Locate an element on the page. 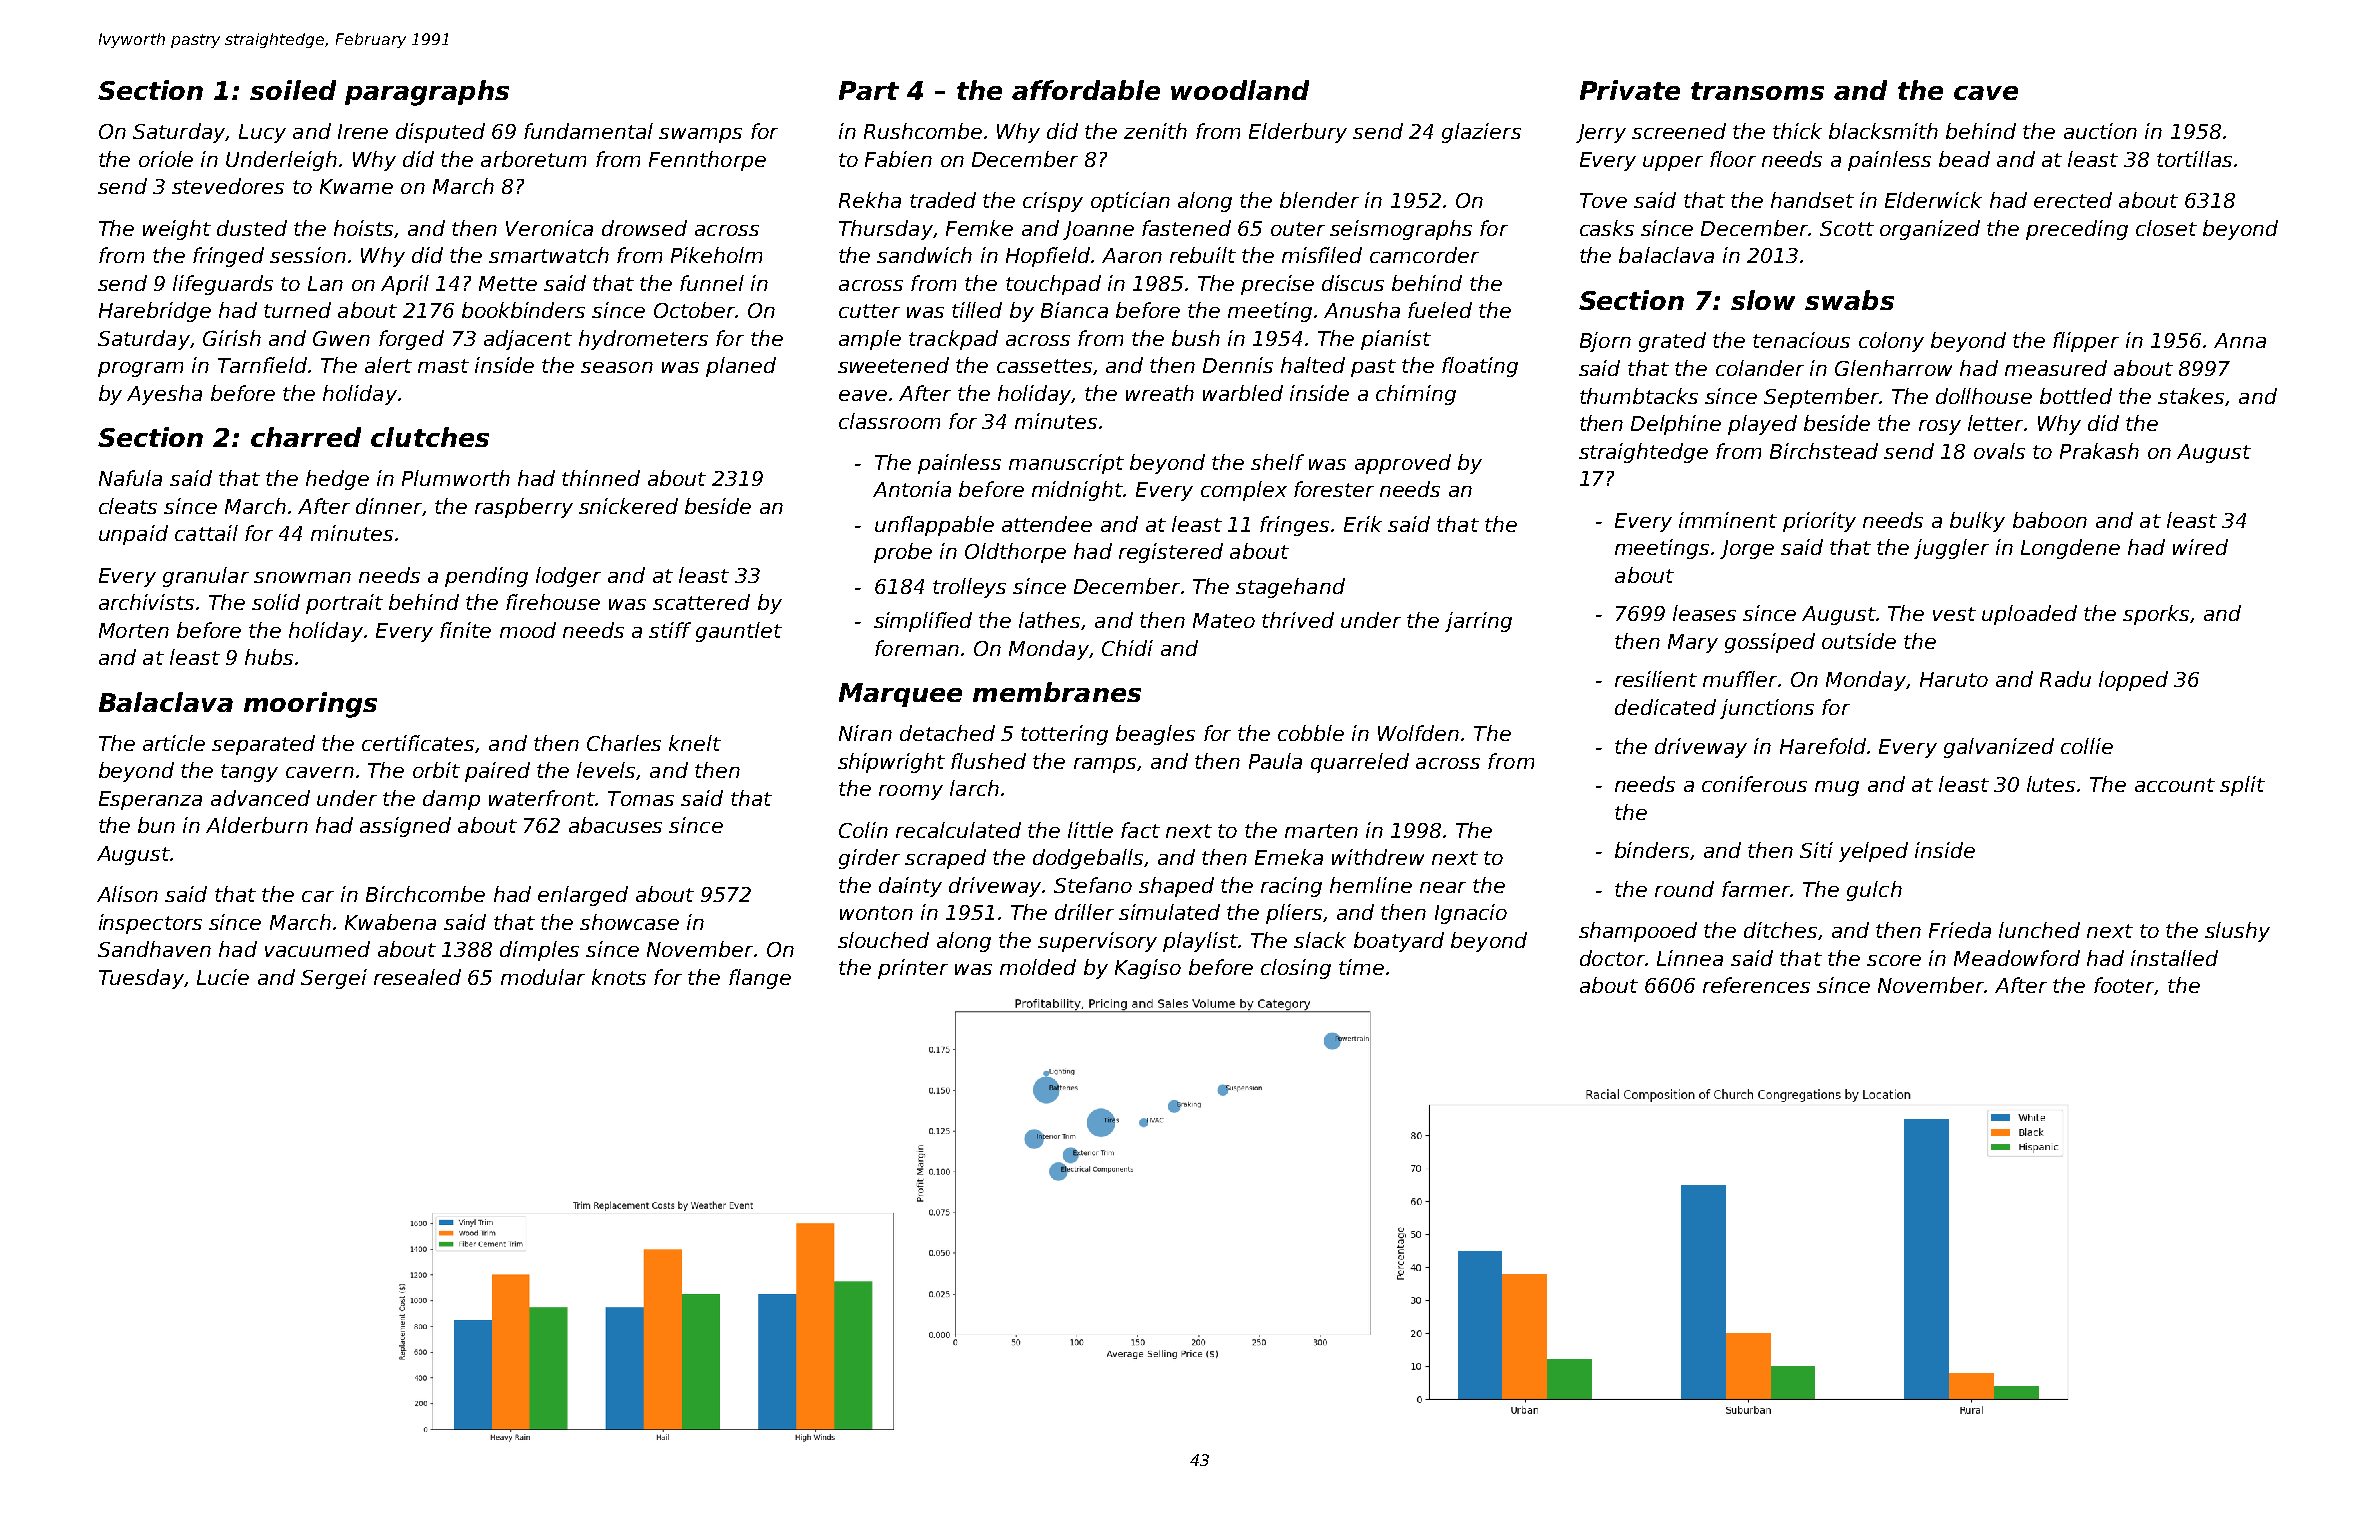  racing is located at coordinates (1291, 887).
